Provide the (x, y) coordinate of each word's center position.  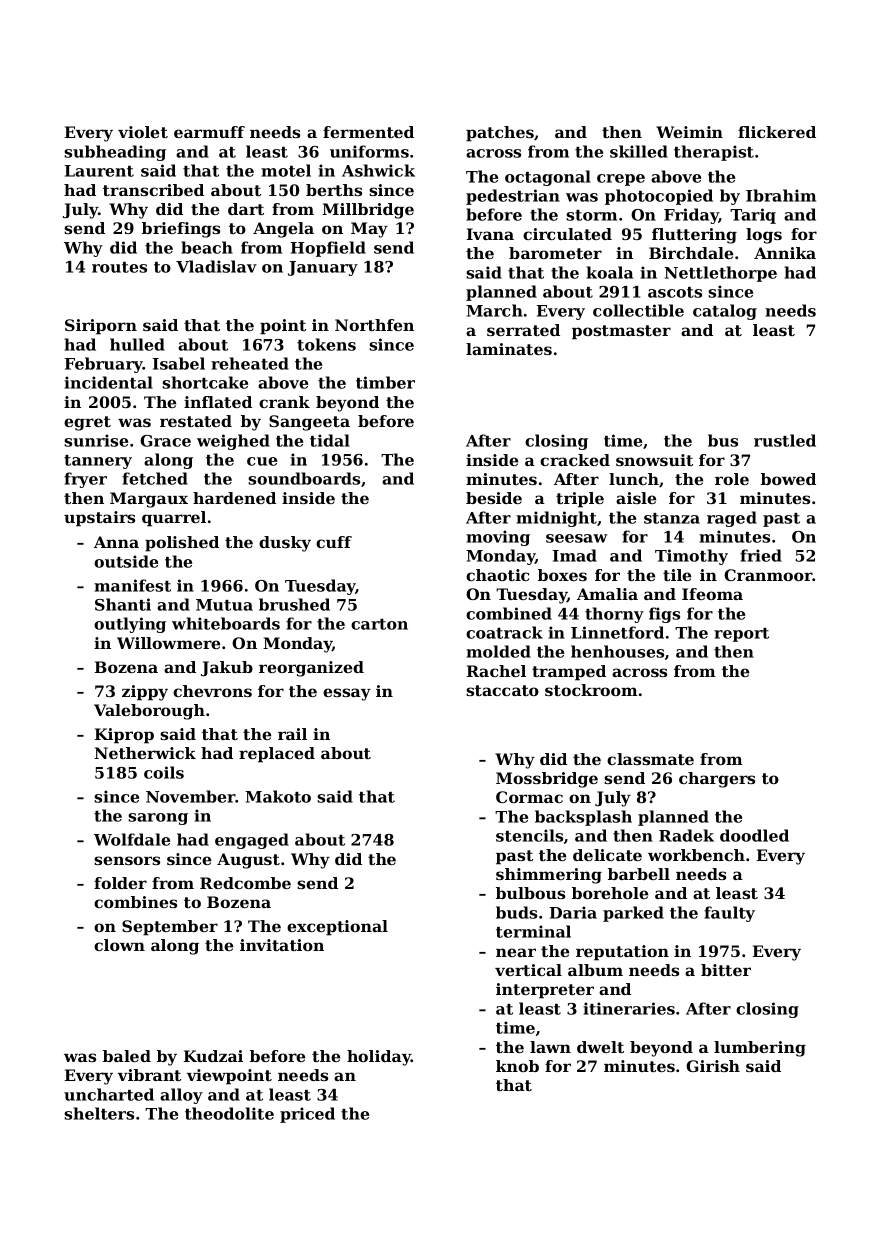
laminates (509, 349)
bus (723, 440)
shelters (99, 1113)
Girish (713, 1066)
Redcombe (245, 883)
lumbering (760, 1049)
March (494, 310)
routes (119, 267)
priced (307, 1115)
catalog (725, 312)
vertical (528, 970)
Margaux (149, 500)
